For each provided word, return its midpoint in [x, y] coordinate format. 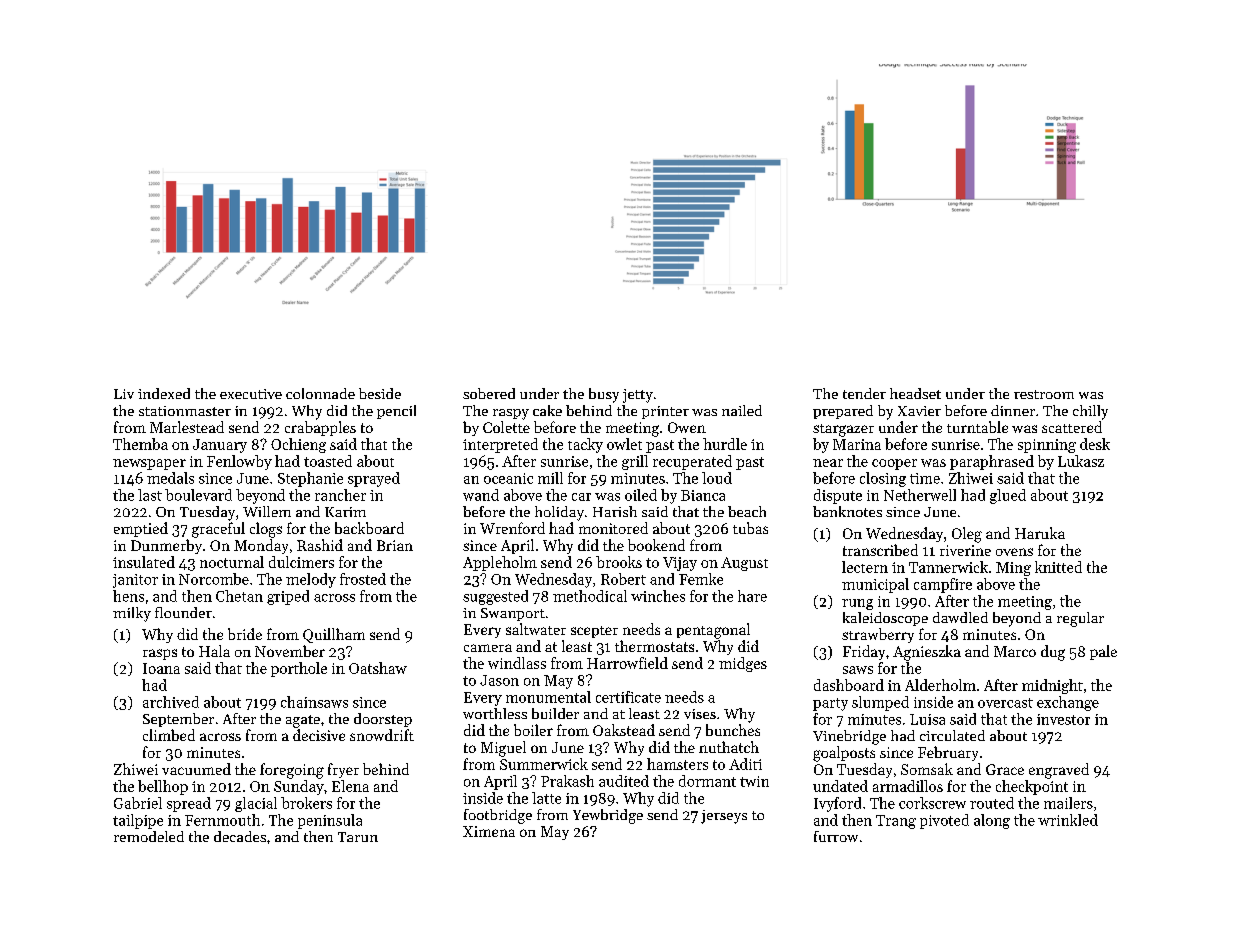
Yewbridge [608, 816]
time [925, 478]
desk [1095, 444]
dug [1053, 653]
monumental [548, 697]
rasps [160, 654]
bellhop [163, 787]
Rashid [320, 545]
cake [547, 410]
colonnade [320, 393]
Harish [615, 511]
